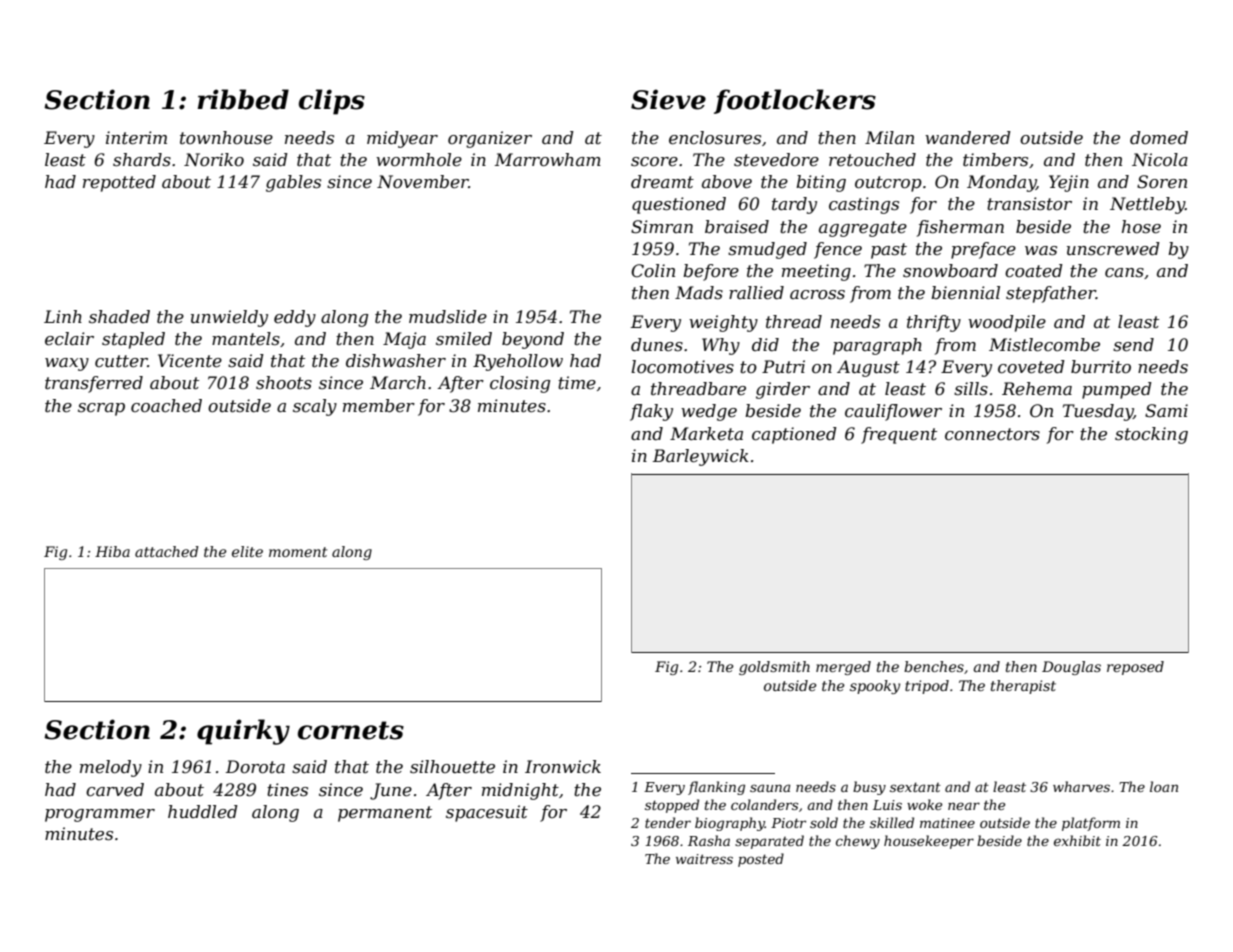  Describe the element at coordinates (795, 101) in the page. I see `footlockers` at that location.
